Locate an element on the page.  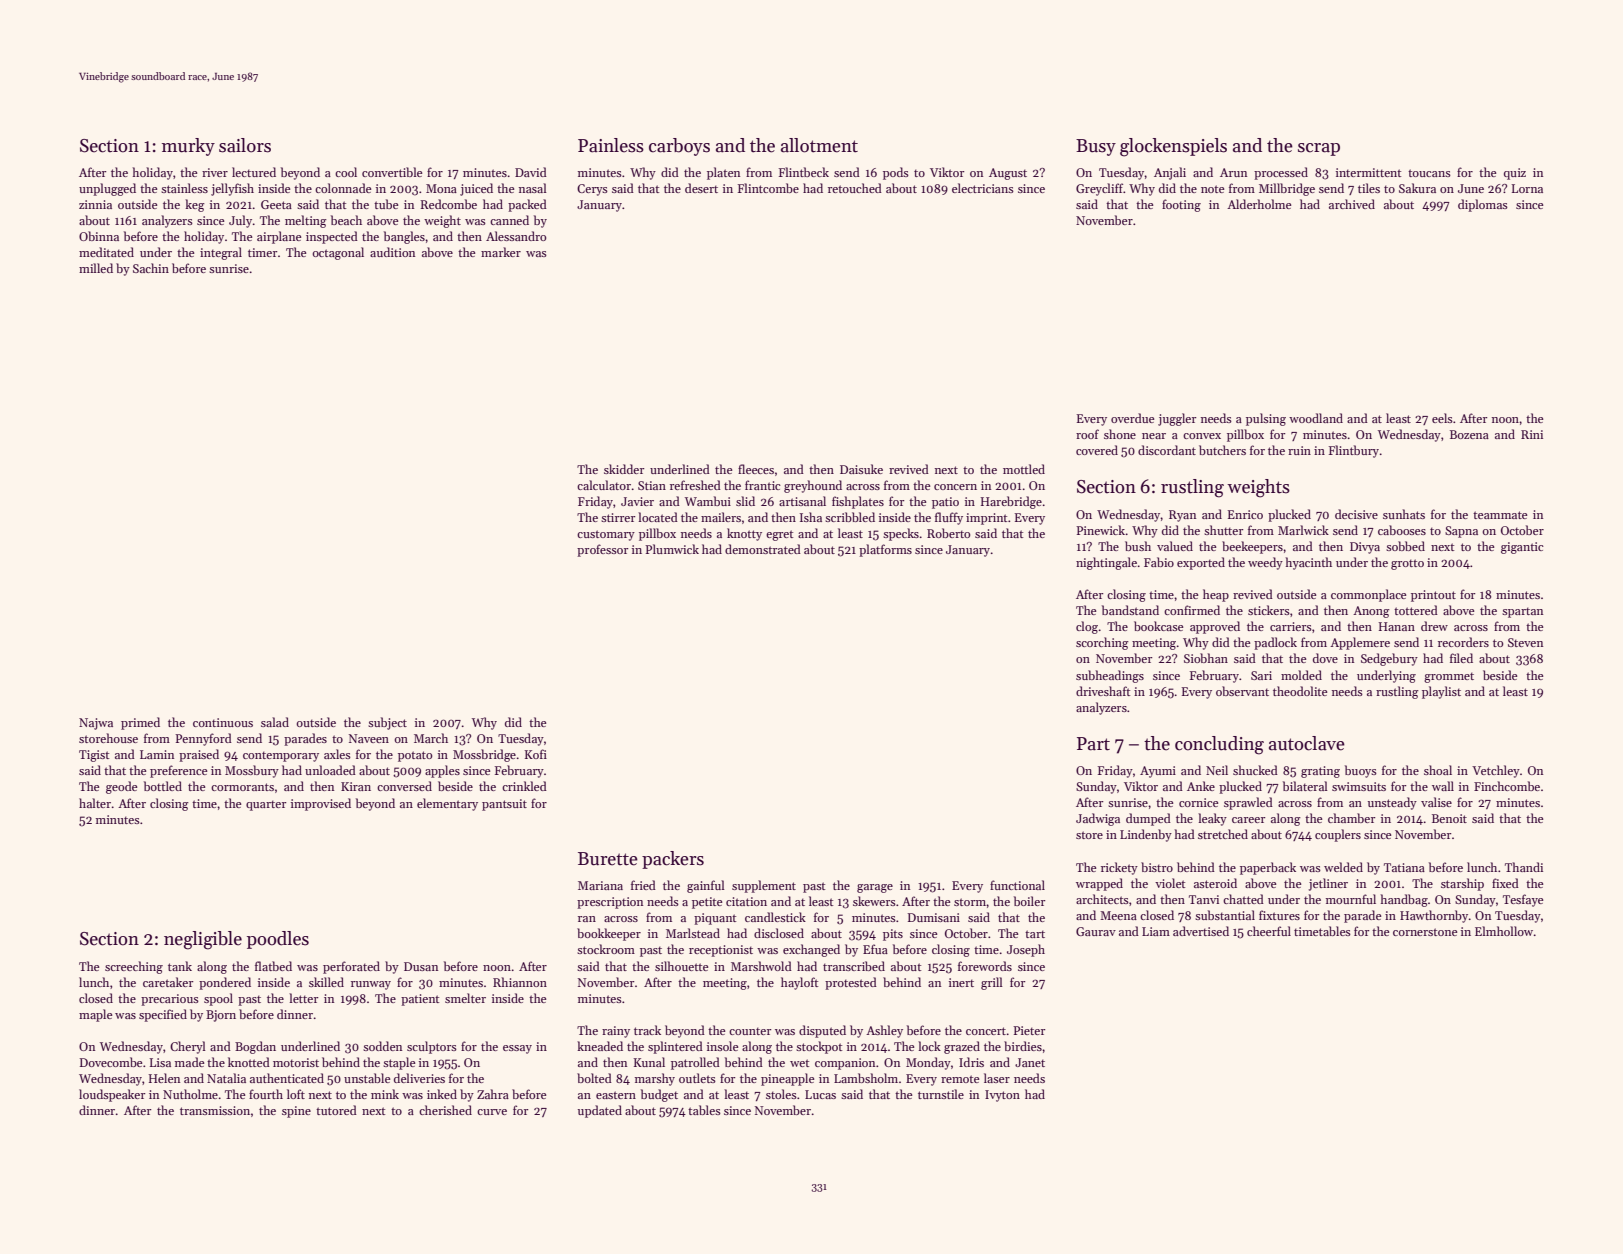
halter is located at coordinates (95, 803).
